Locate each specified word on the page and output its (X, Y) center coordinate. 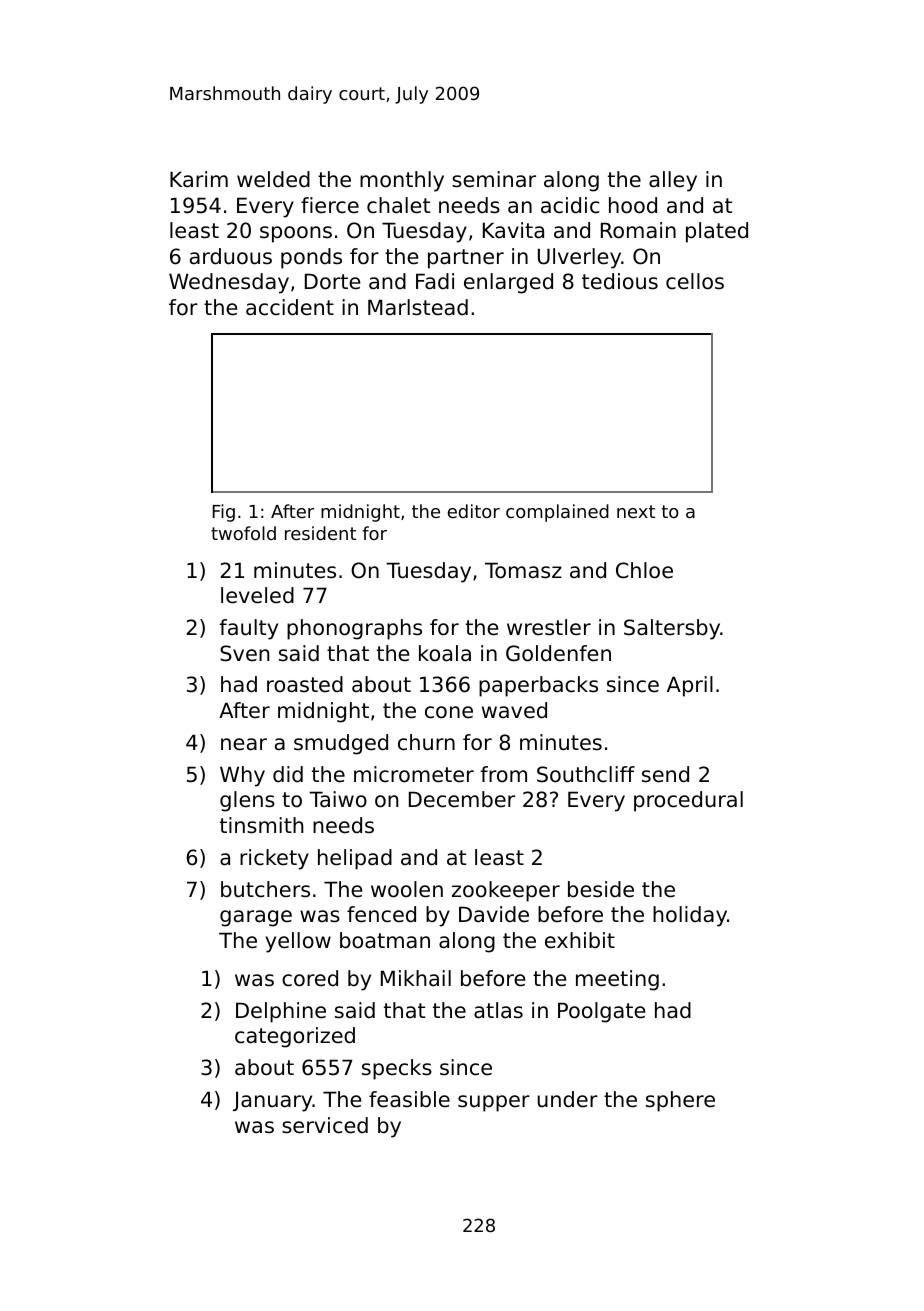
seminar (494, 179)
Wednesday (229, 283)
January (273, 1101)
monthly (402, 181)
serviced (325, 1125)
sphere (680, 1101)
